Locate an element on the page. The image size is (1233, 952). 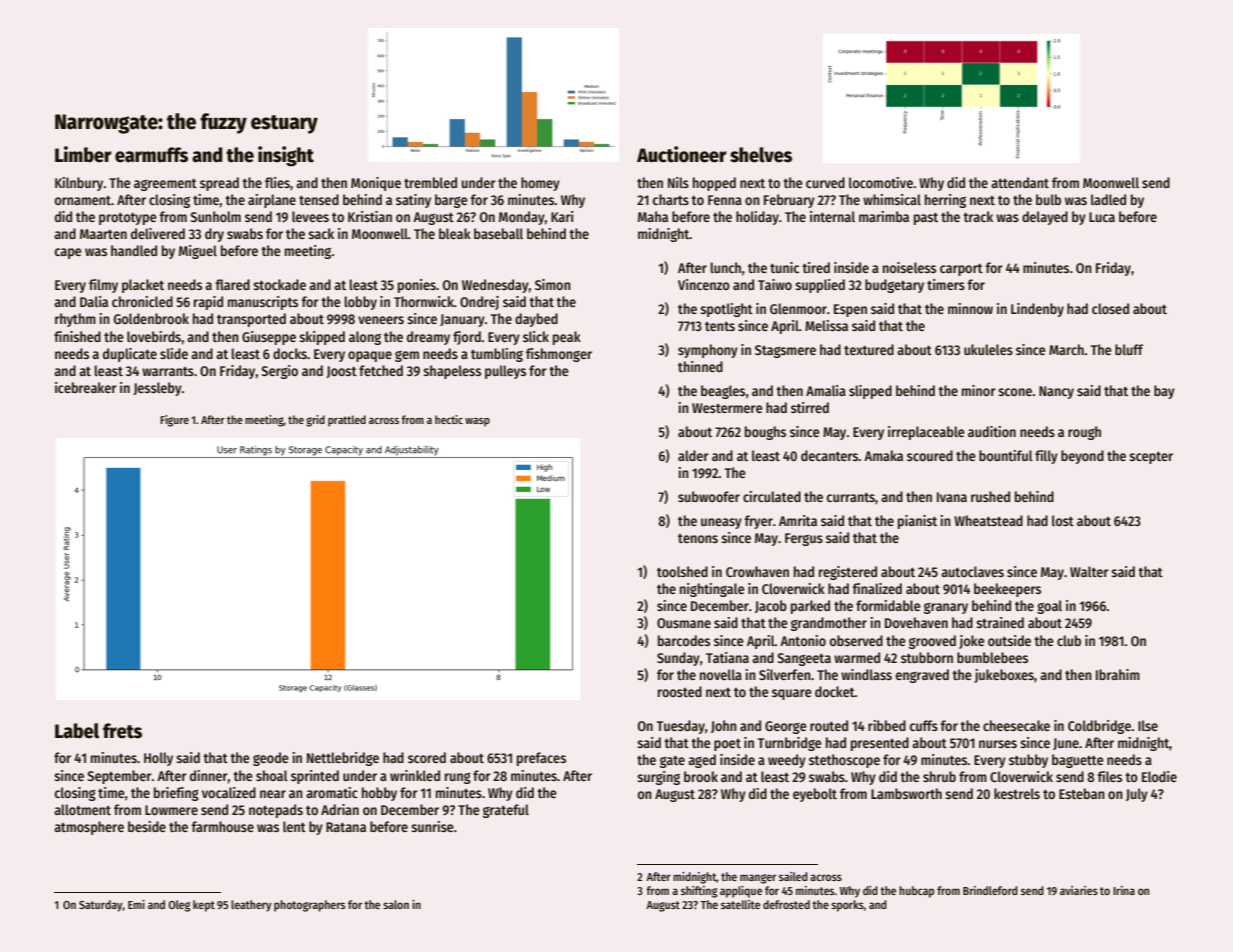
earmuffs is located at coordinates (151, 155).
